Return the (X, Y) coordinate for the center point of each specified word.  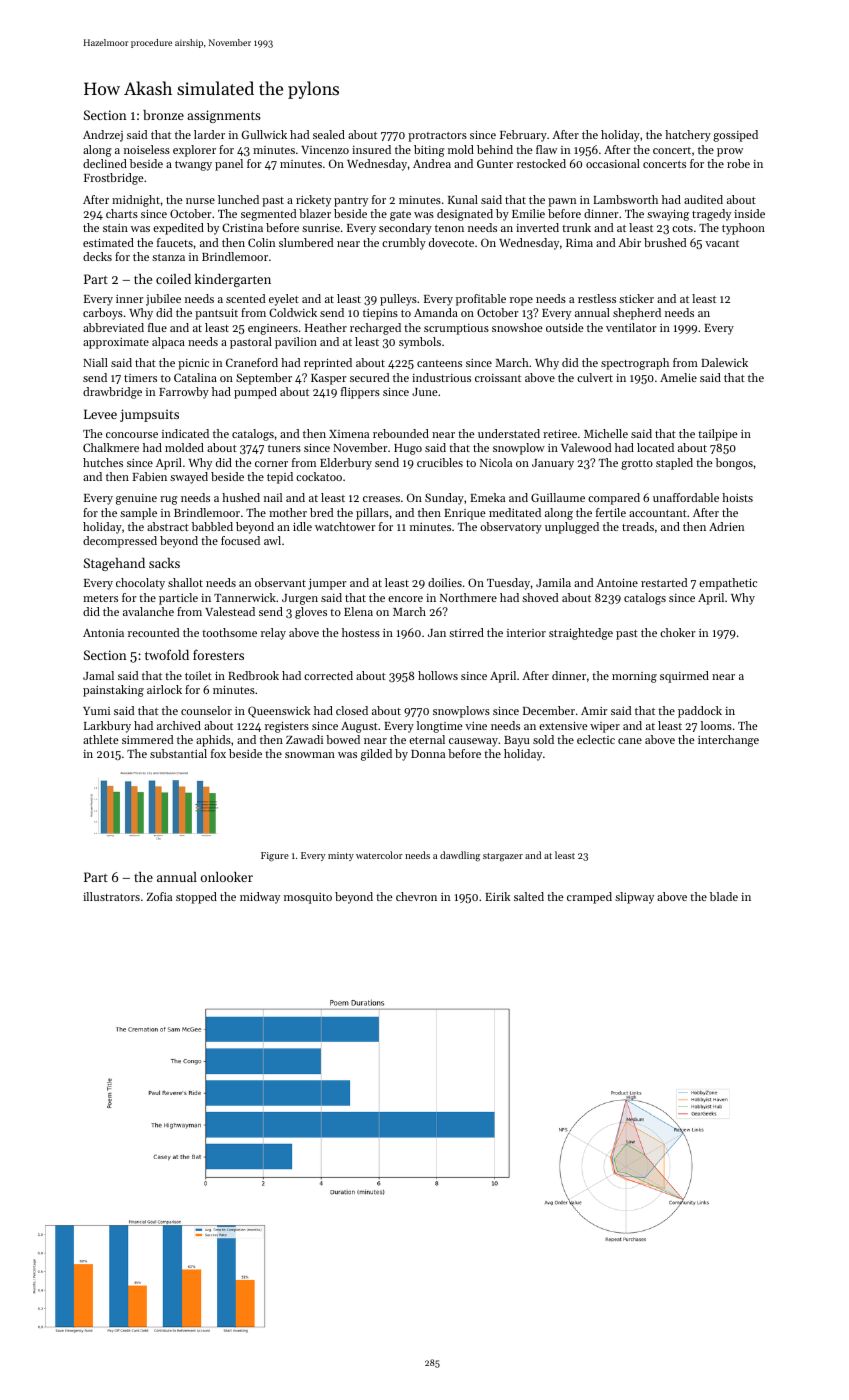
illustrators (111, 896)
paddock (700, 712)
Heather (326, 327)
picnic (193, 364)
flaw (546, 149)
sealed (329, 134)
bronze (163, 115)
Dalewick (724, 362)
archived (179, 725)
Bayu (517, 741)
